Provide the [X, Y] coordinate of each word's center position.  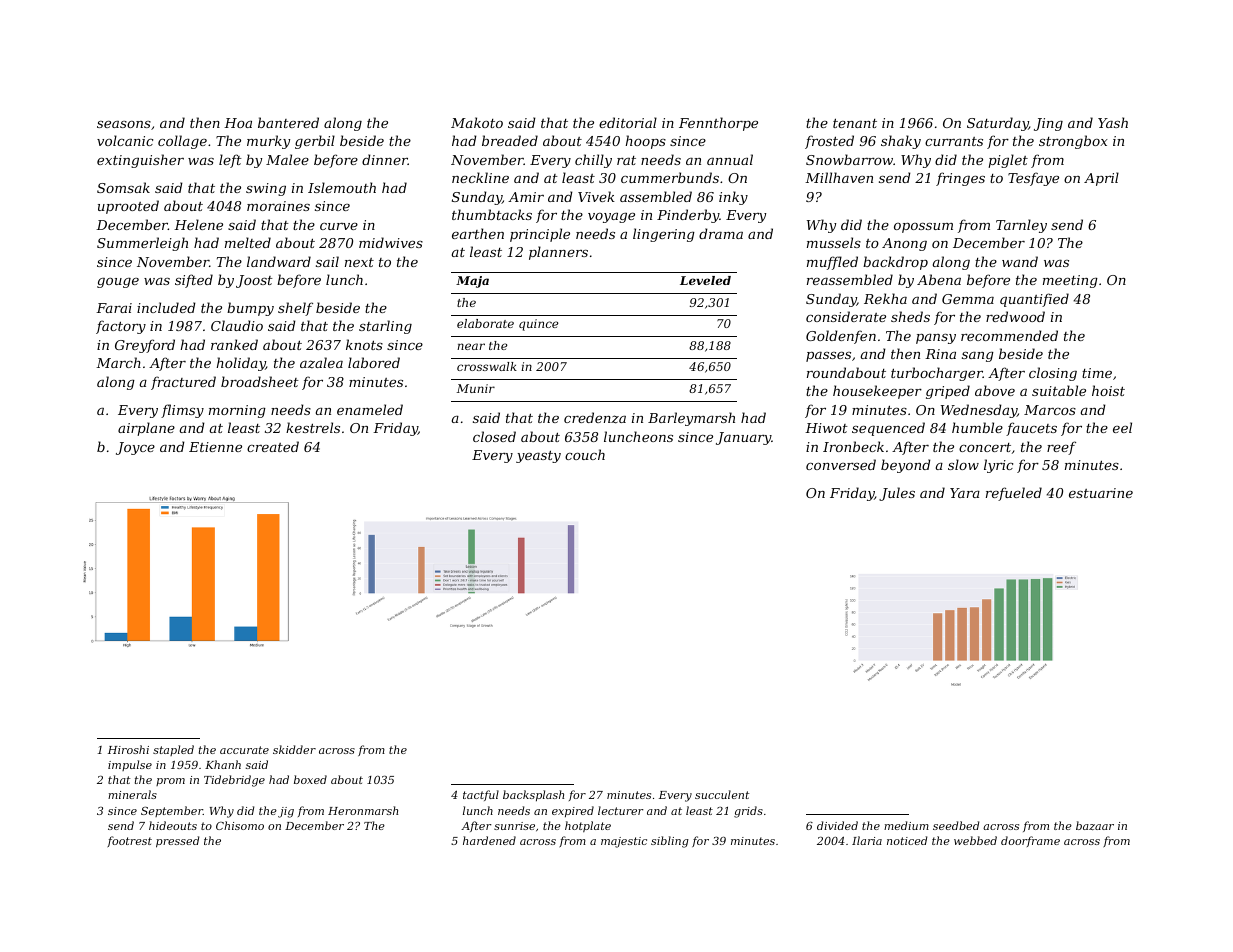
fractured [183, 383]
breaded [510, 140]
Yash [1113, 122]
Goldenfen [841, 337]
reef [1061, 448]
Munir [476, 388]
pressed [177, 842]
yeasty [538, 456]
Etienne [215, 447]
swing [266, 189]
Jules [897, 494]
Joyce [135, 448]
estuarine [1101, 493]
